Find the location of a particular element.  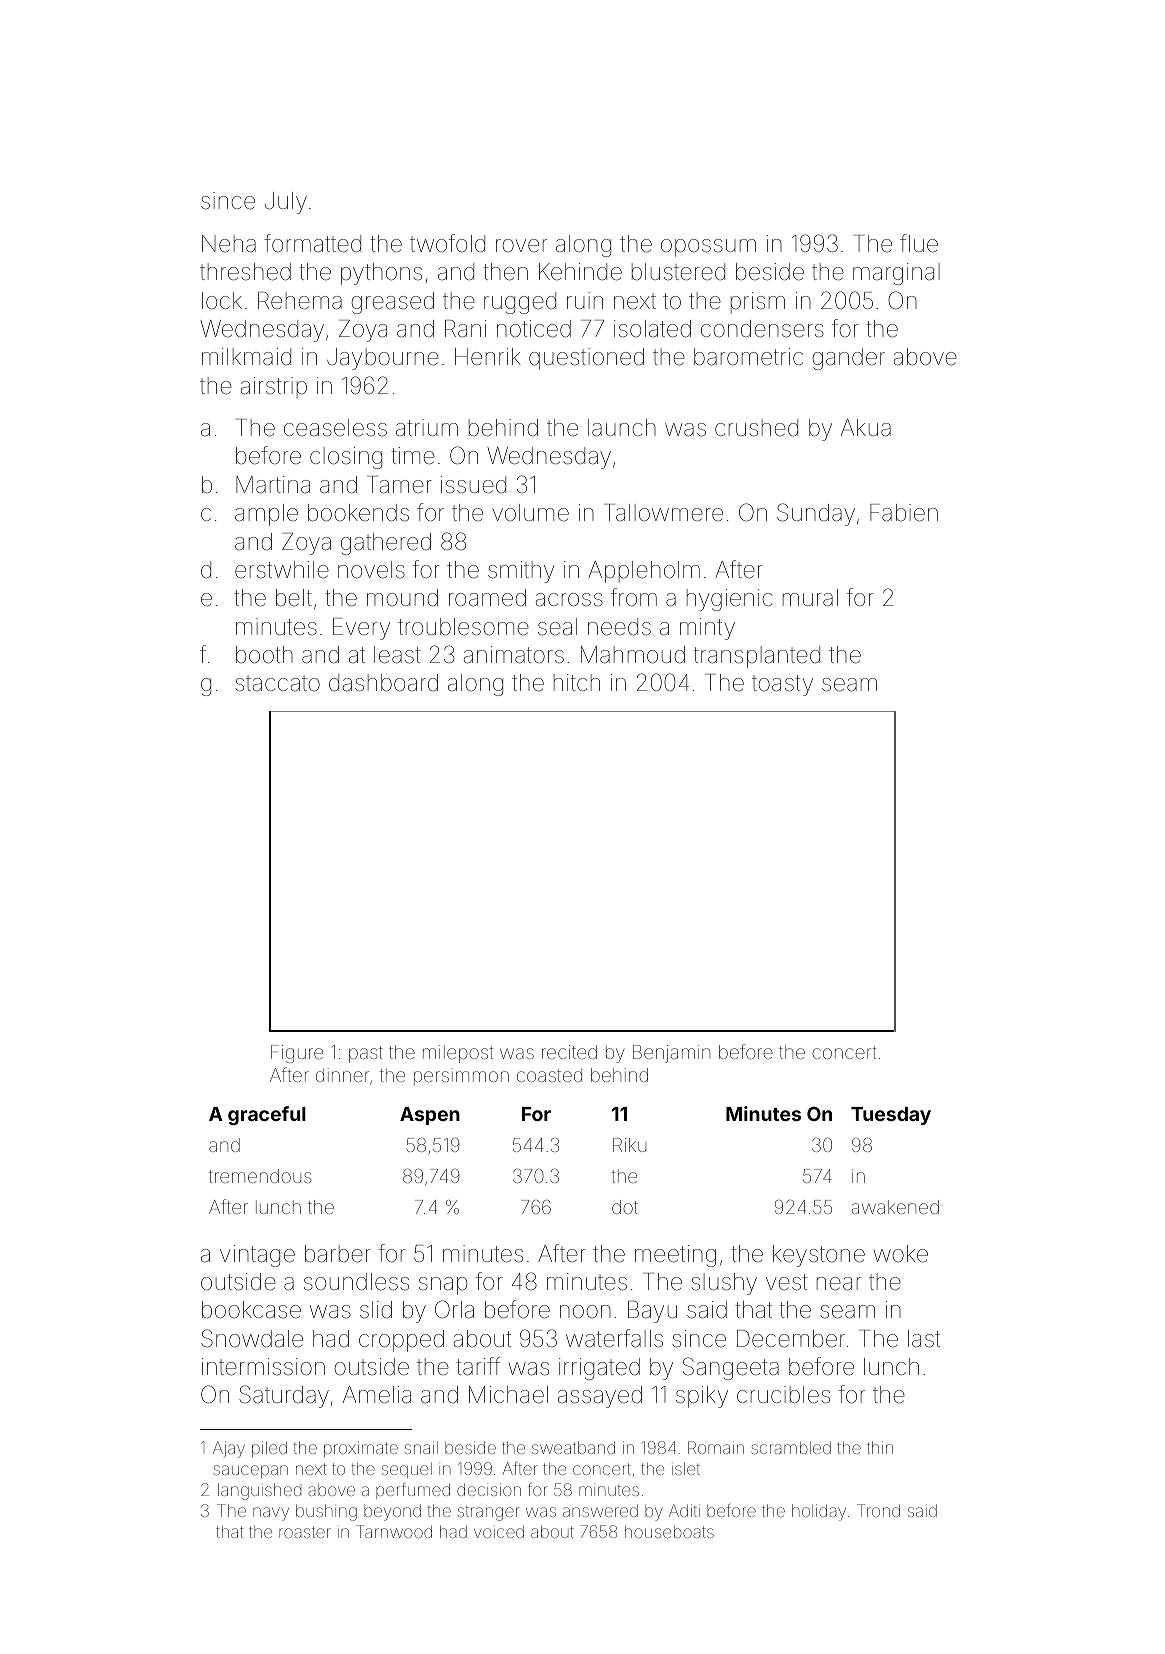

twofold is located at coordinates (447, 243).
